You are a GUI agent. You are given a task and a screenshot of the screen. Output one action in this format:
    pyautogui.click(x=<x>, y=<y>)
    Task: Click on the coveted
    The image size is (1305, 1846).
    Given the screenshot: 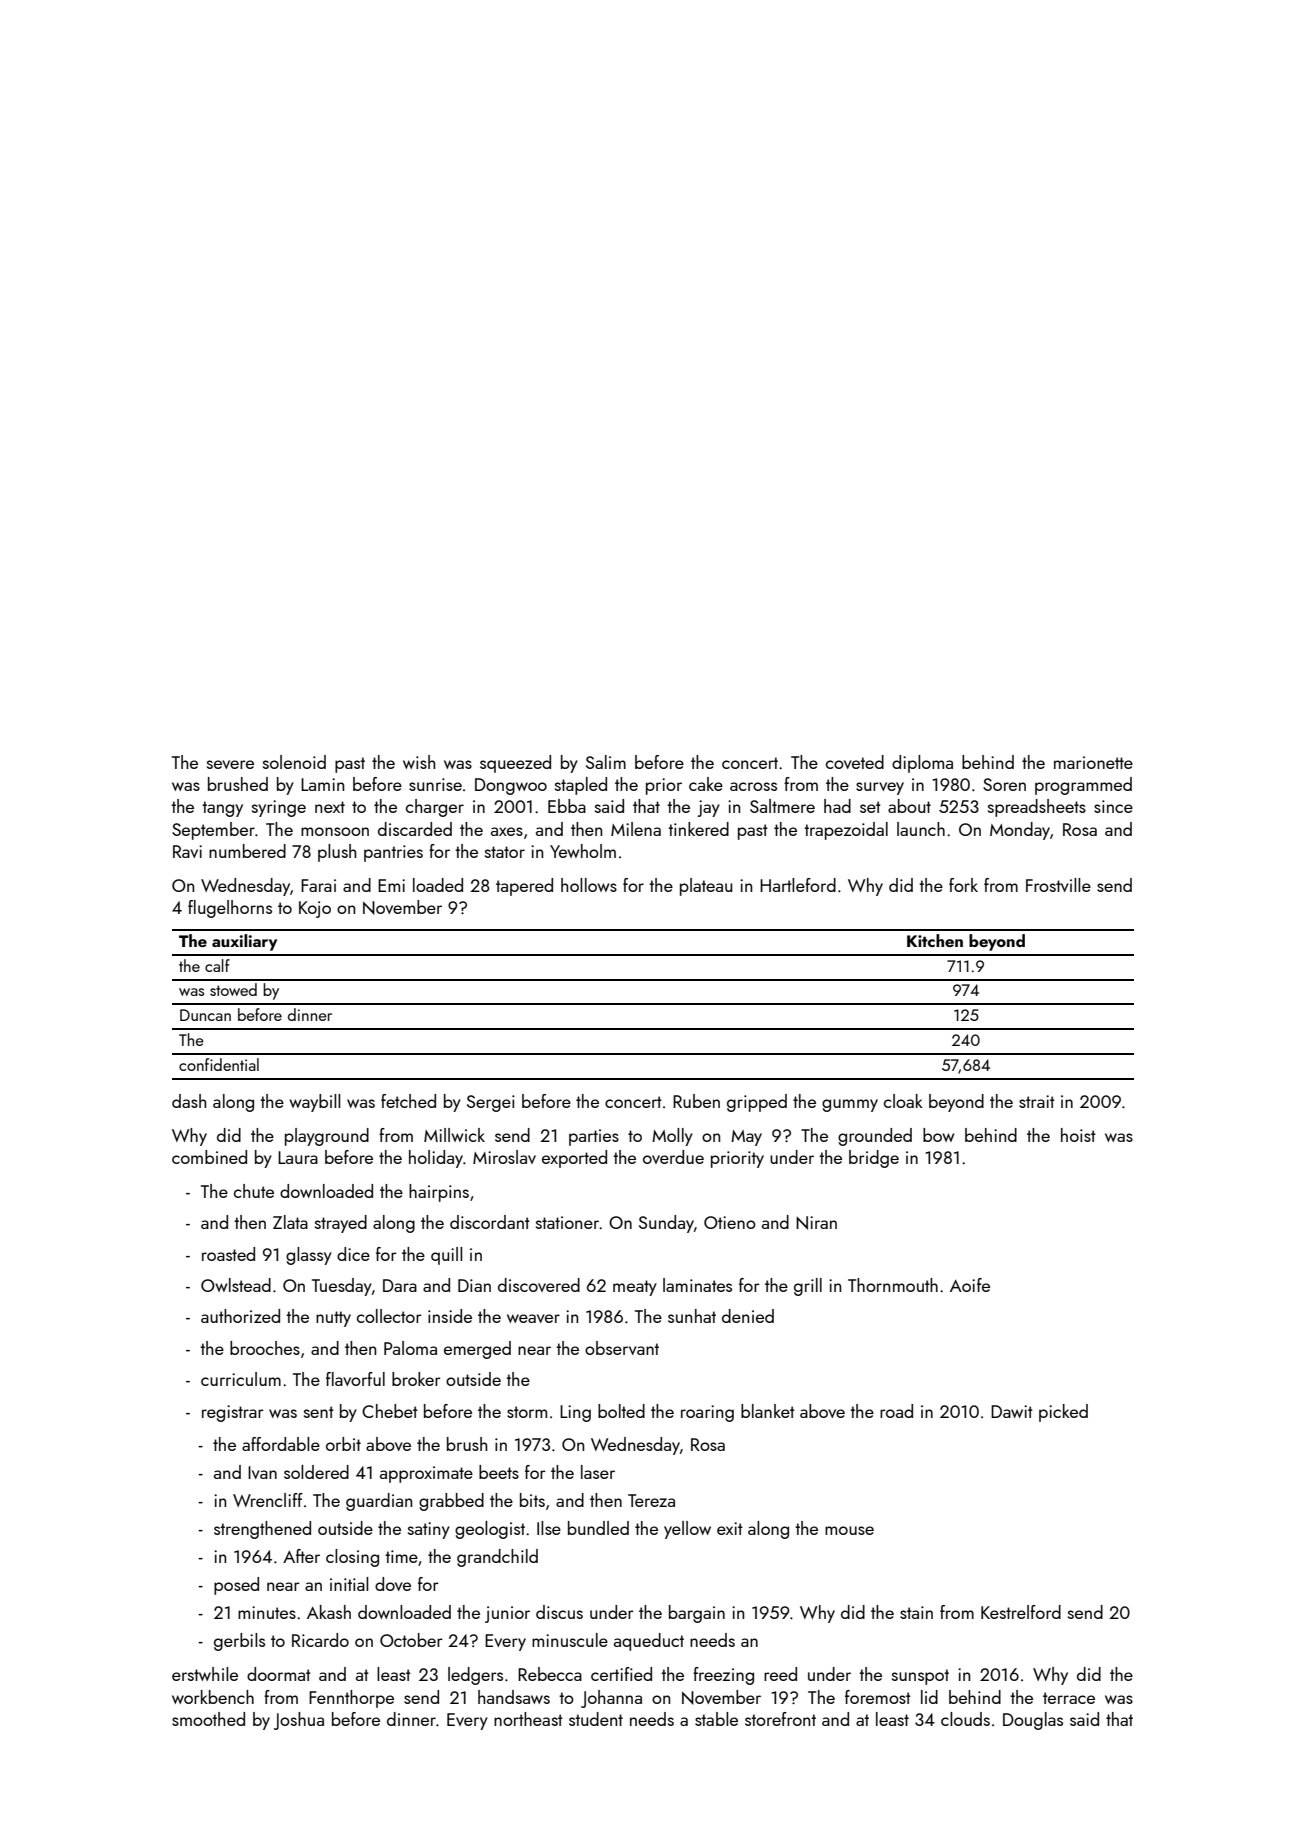 What is the action you would take?
    pyautogui.click(x=855, y=762)
